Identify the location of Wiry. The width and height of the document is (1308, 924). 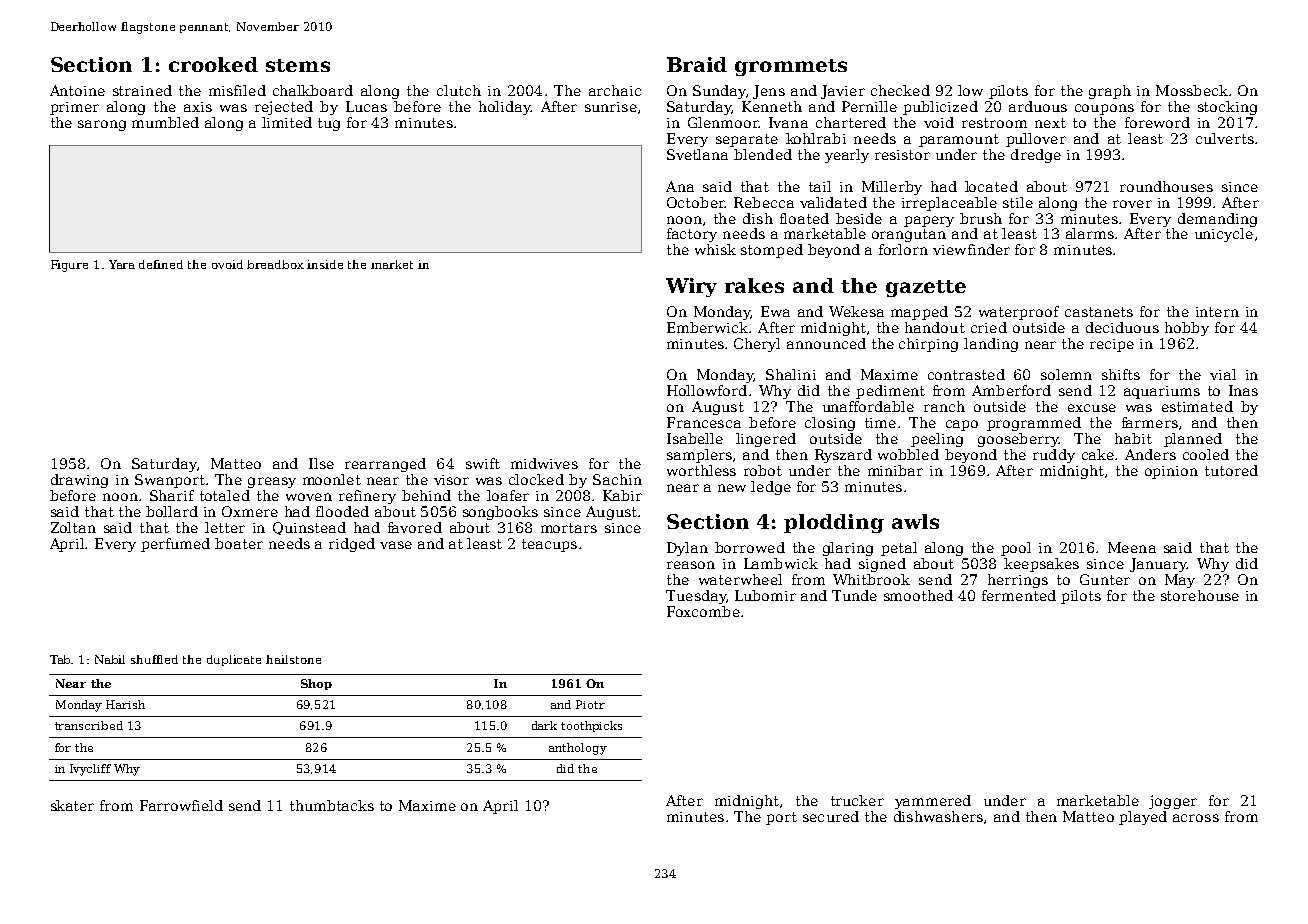
(691, 287).
